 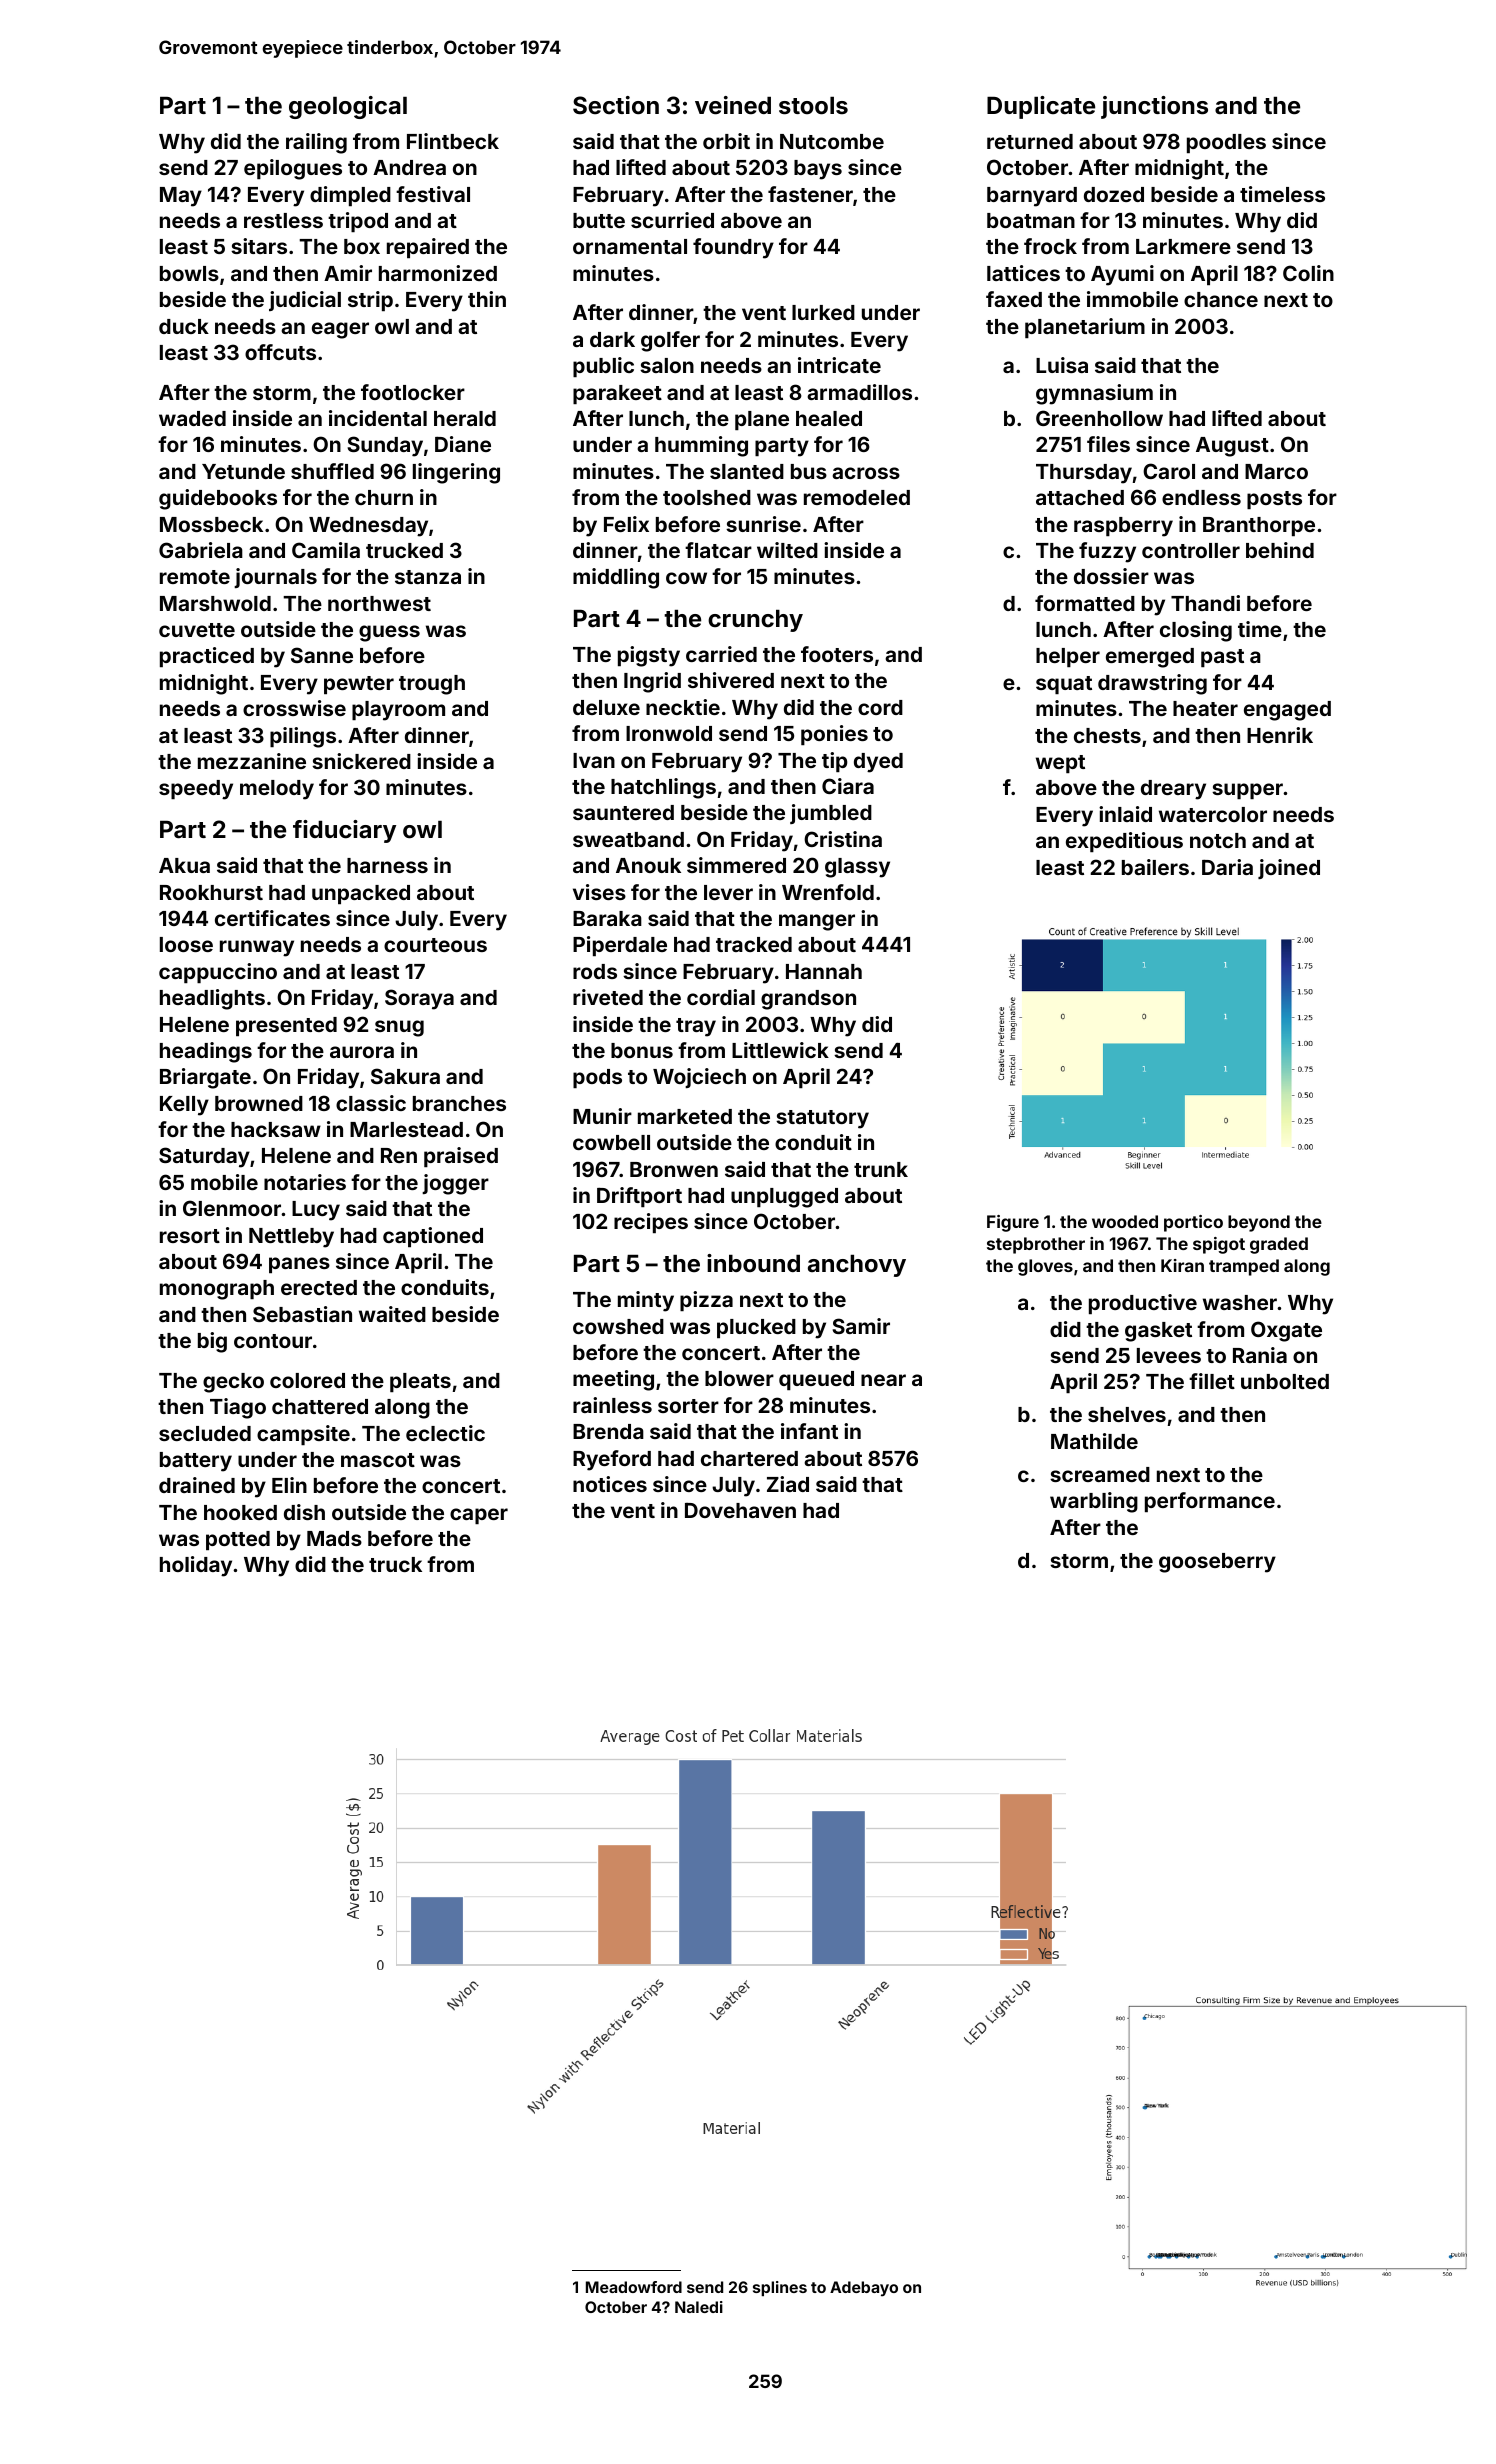 I want to click on holiday, so click(x=196, y=1566).
